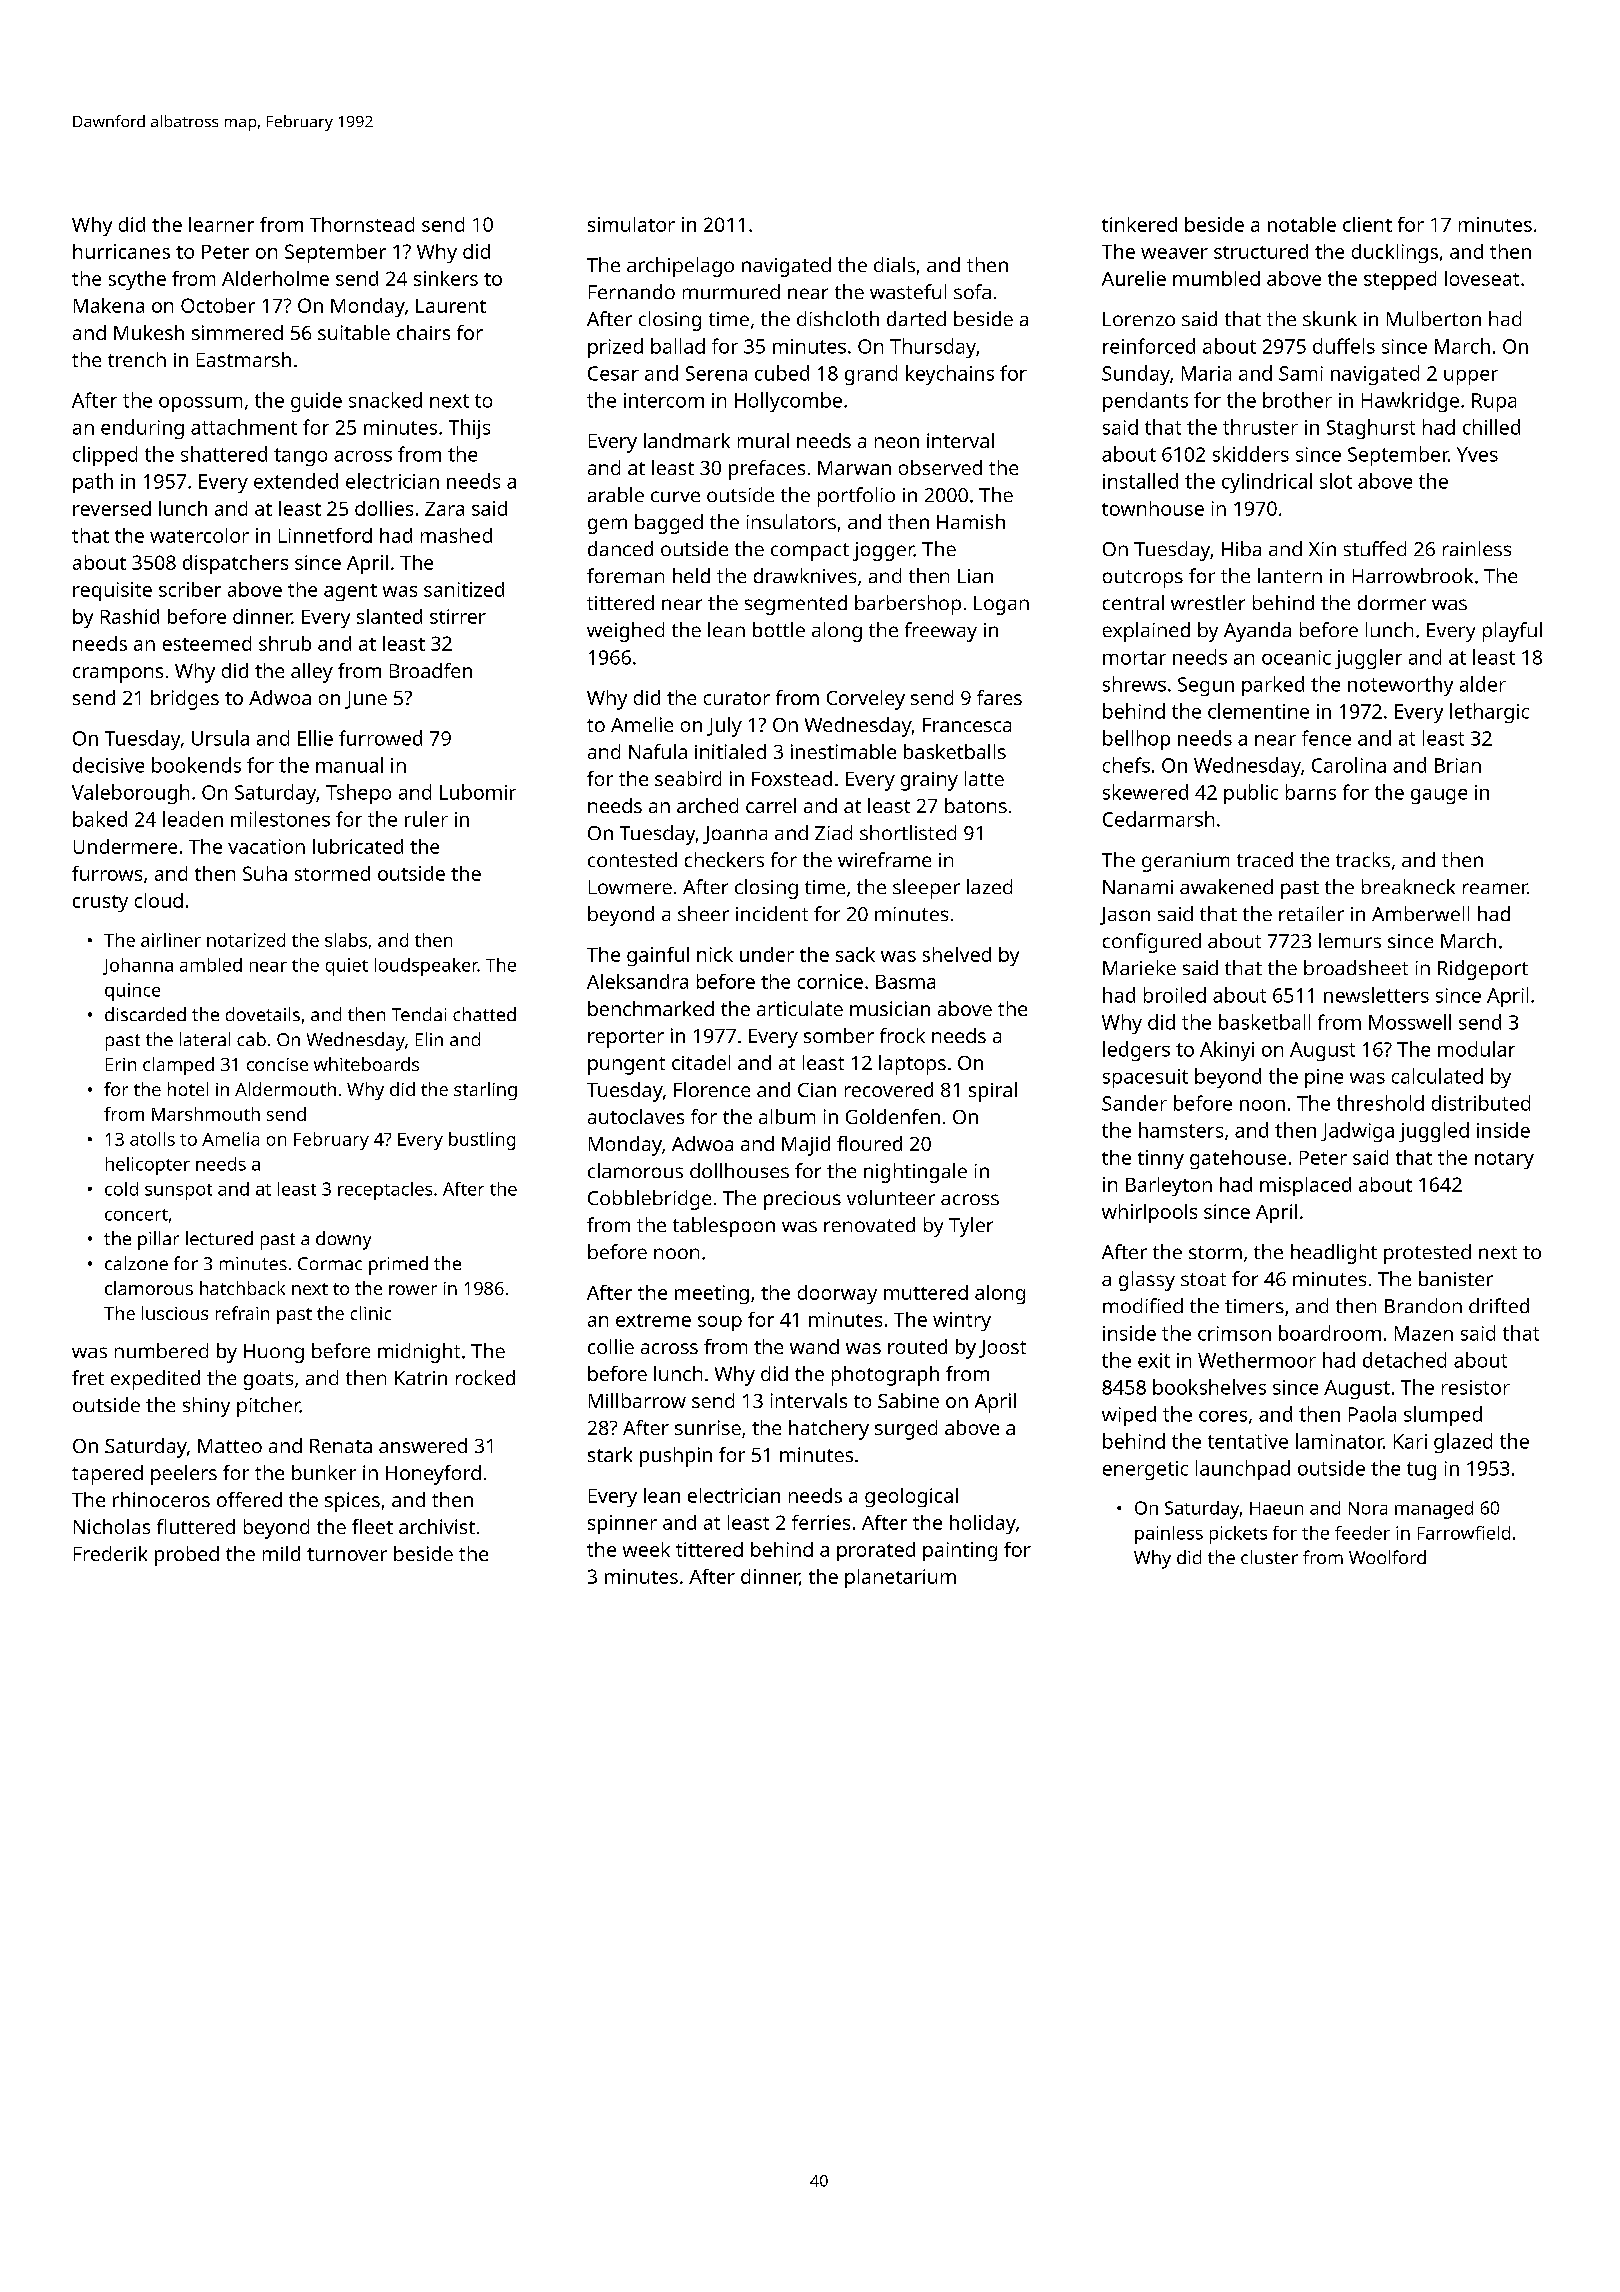 The image size is (1620, 2292). I want to click on turnover, so click(347, 1554).
